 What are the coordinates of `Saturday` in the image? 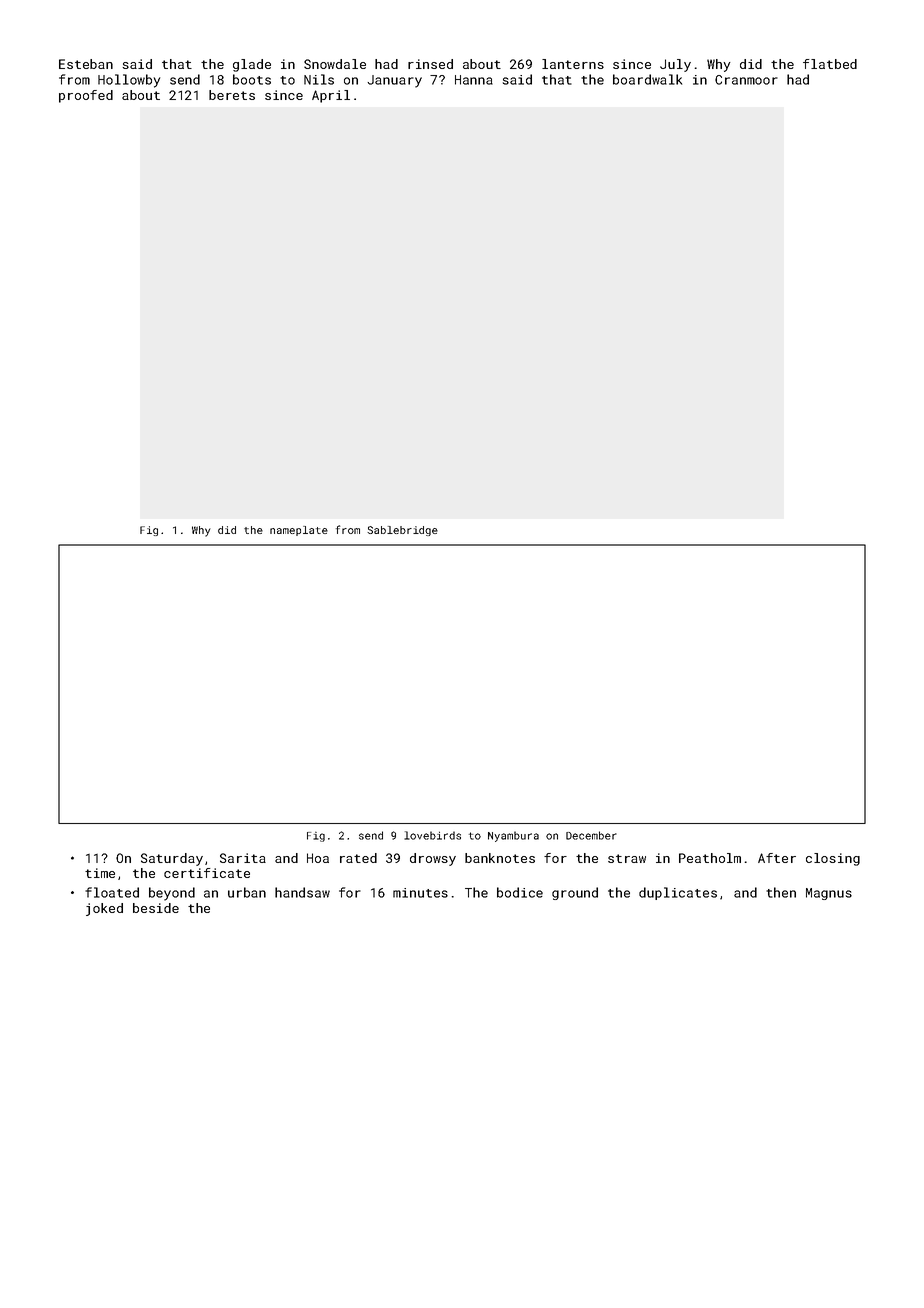 It's located at (172, 859).
